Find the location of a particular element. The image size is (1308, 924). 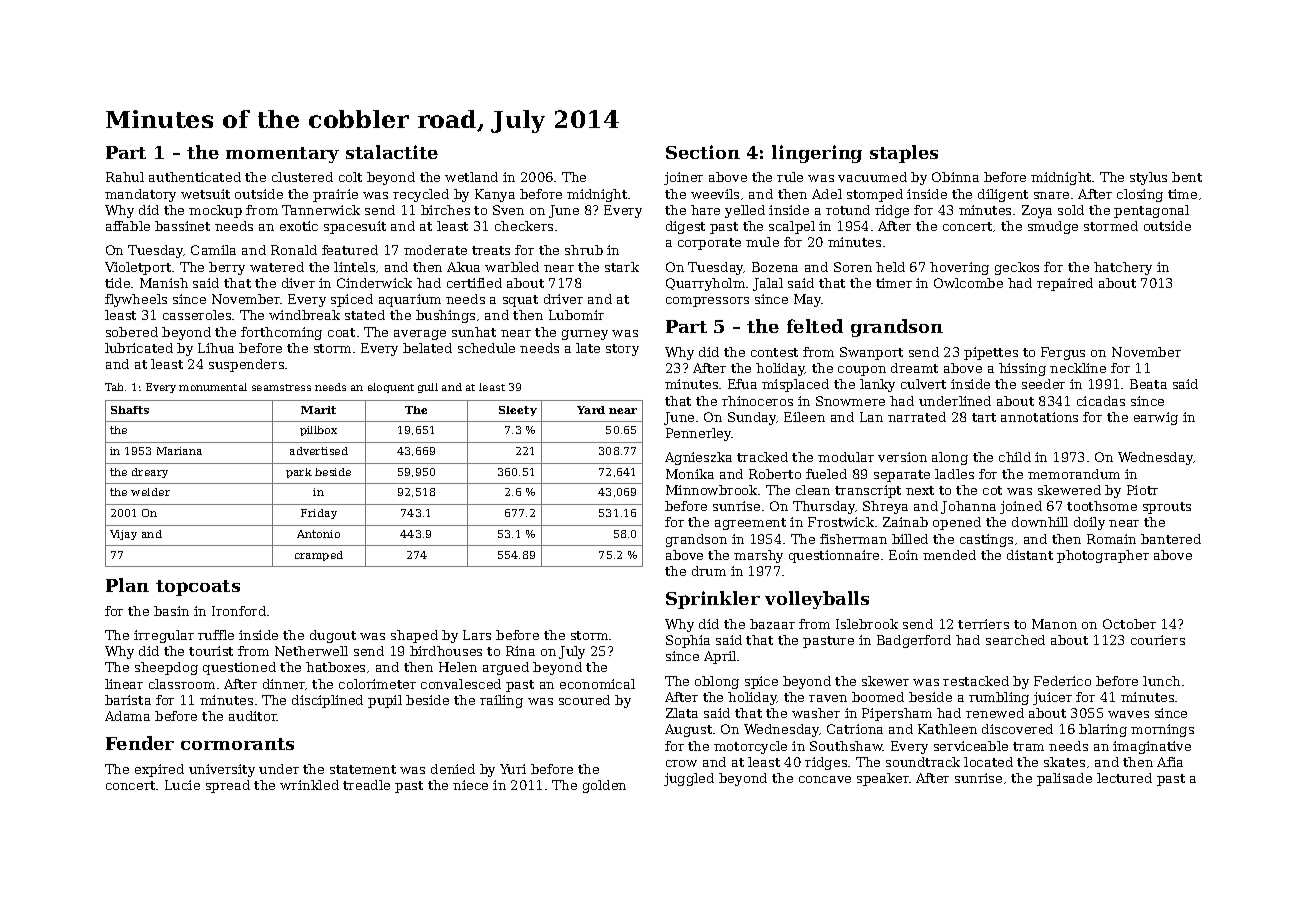

oblong is located at coordinates (717, 682).
